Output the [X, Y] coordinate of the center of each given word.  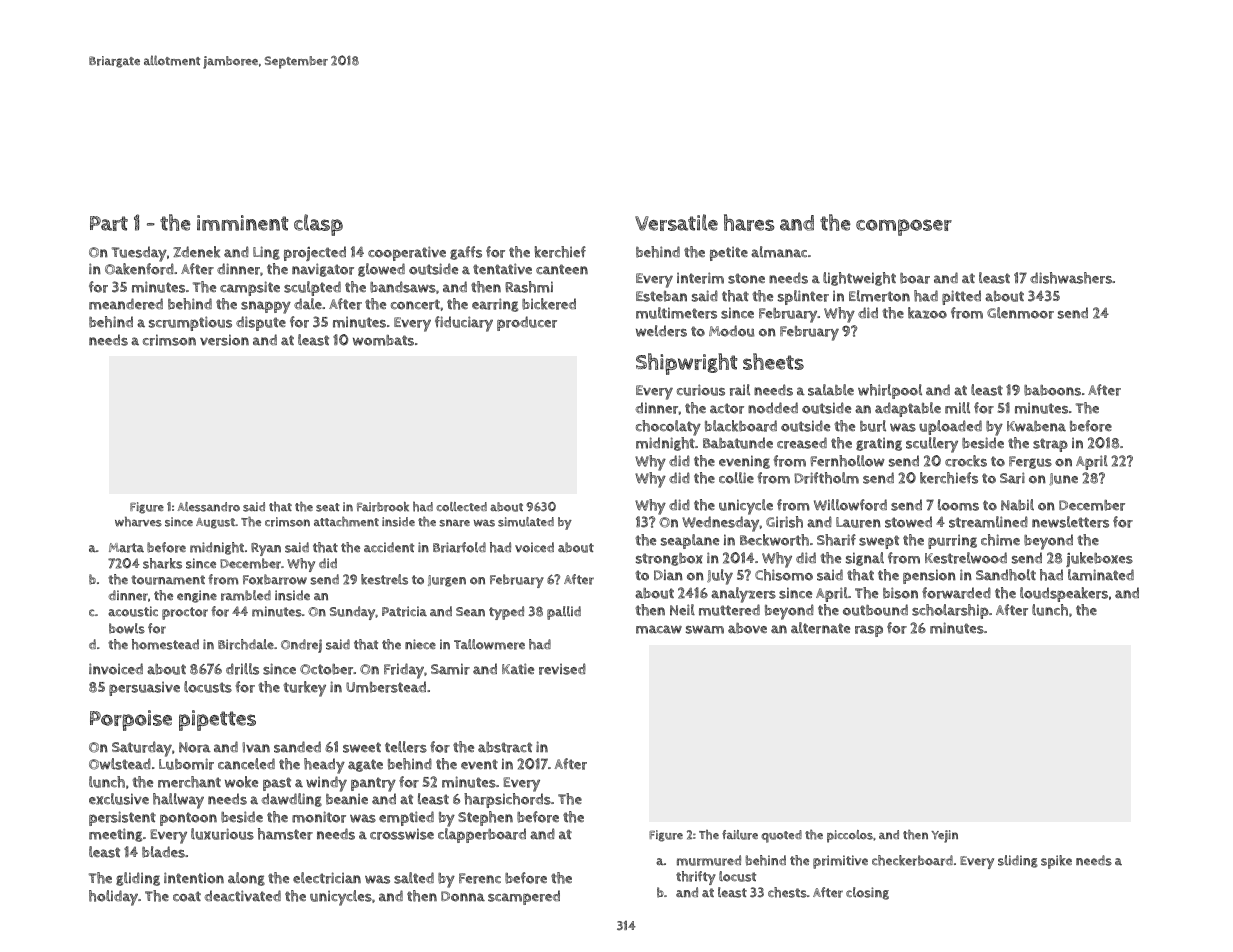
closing [867, 893]
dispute [261, 323]
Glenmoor [1020, 313]
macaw [659, 629]
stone [746, 278]
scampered [524, 897]
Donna [463, 896]
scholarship [950, 611]
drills [242, 669]
